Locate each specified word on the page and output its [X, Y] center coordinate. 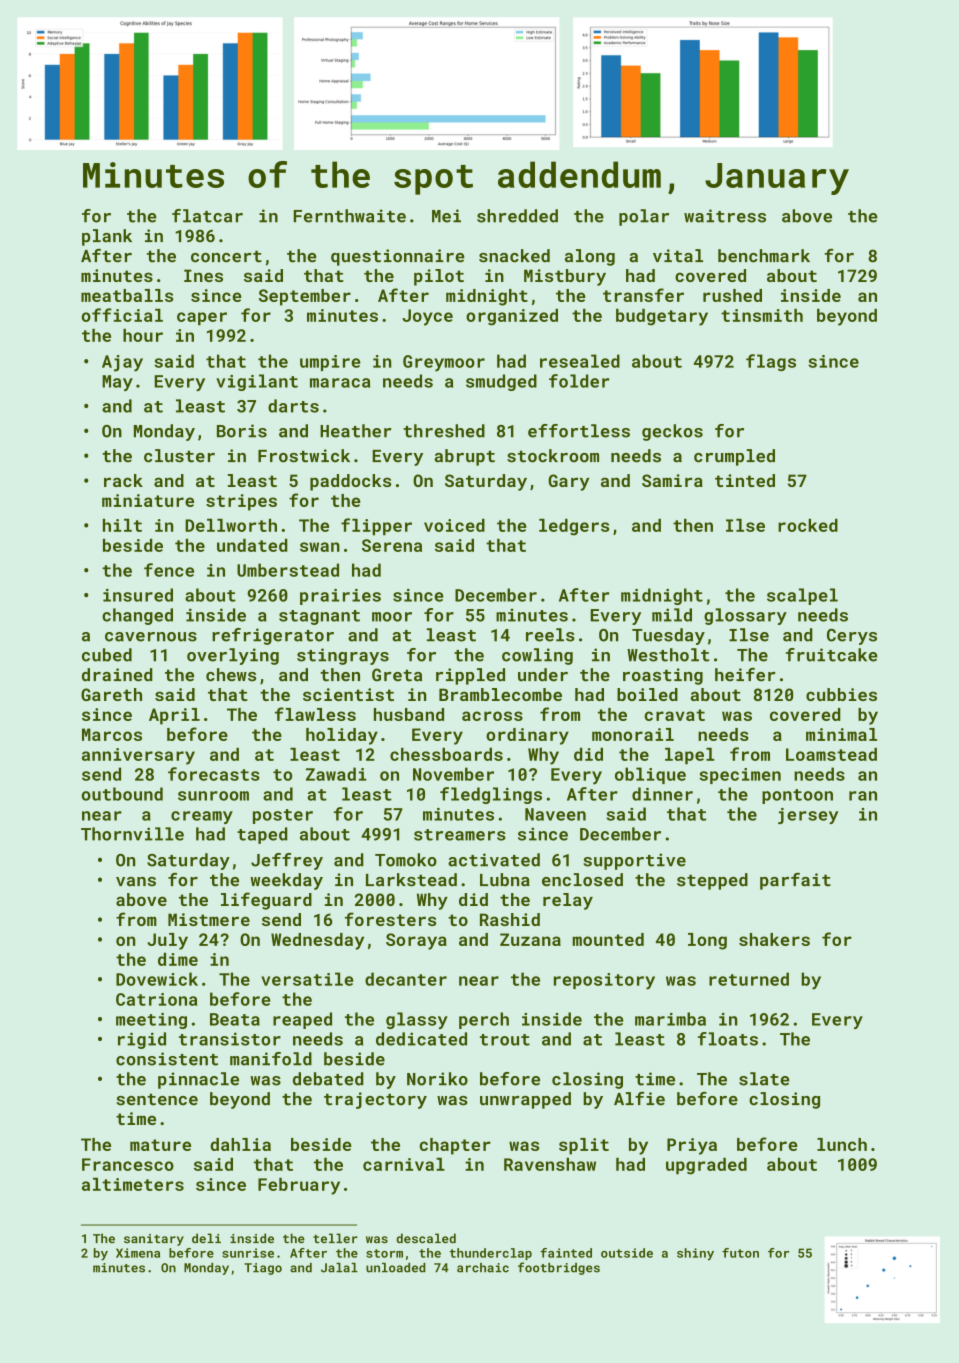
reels [550, 635]
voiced [454, 525]
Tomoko [406, 860]
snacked [514, 256]
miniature [148, 500]
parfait [795, 881]
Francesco [128, 1164]
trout [505, 1040]
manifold [271, 1059]
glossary [745, 616]
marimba [670, 1019]
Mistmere [209, 919]
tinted [745, 480]
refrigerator [273, 636]
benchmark [764, 256]
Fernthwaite [350, 216]
